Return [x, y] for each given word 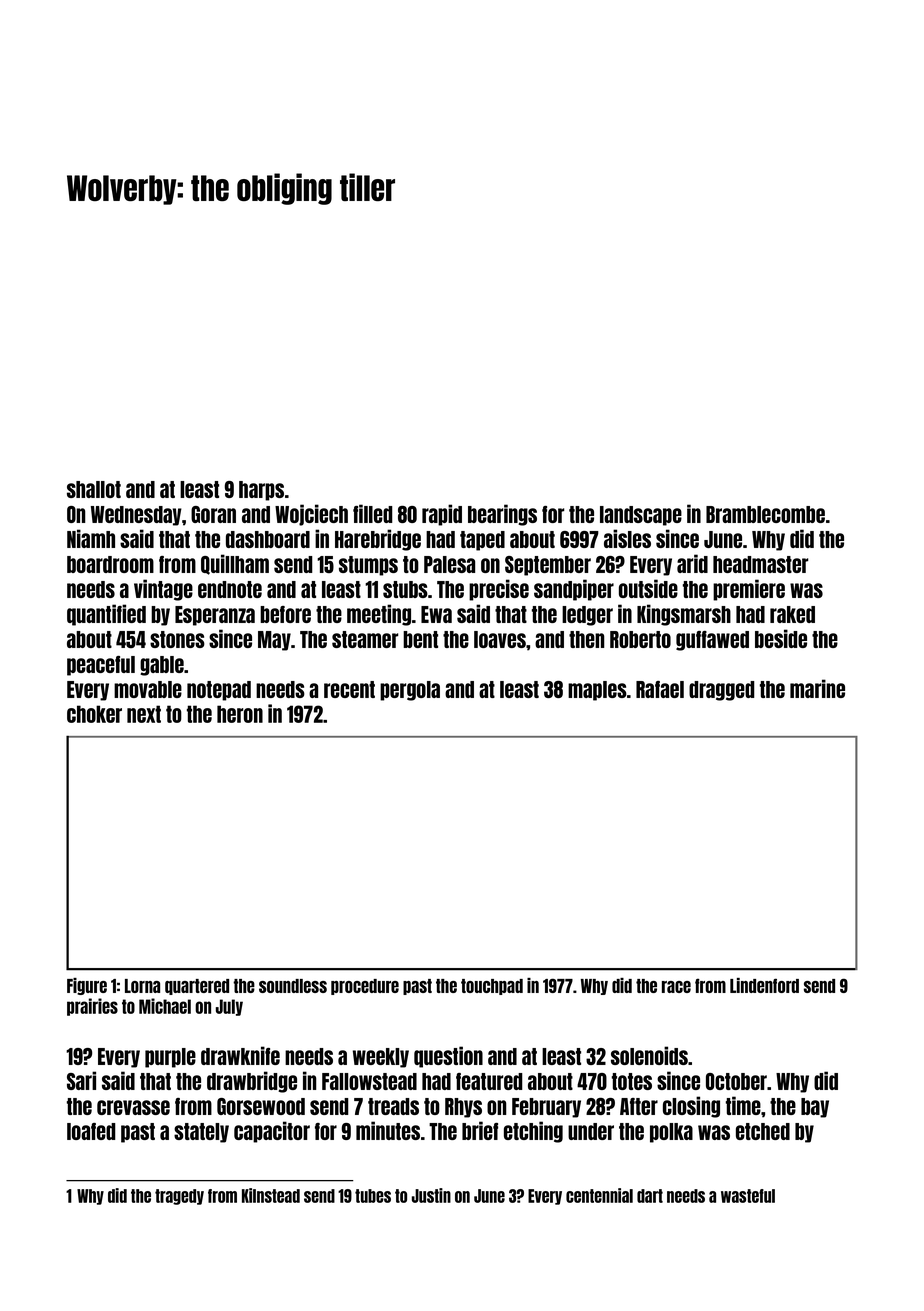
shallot [94, 489]
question [448, 1057]
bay [815, 1108]
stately [201, 1133]
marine [817, 688]
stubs [405, 589]
